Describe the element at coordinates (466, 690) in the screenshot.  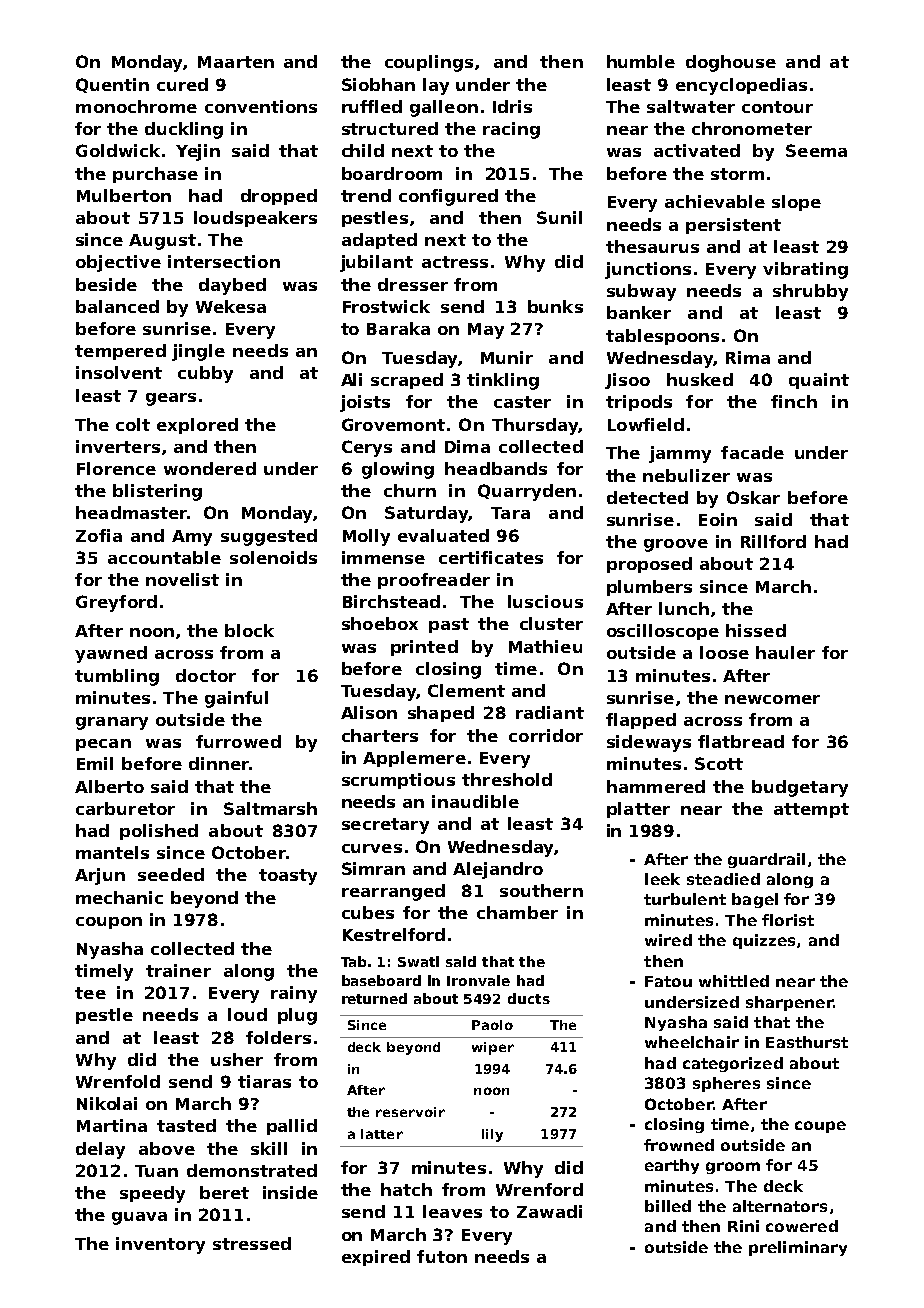
I see `Clement` at that location.
